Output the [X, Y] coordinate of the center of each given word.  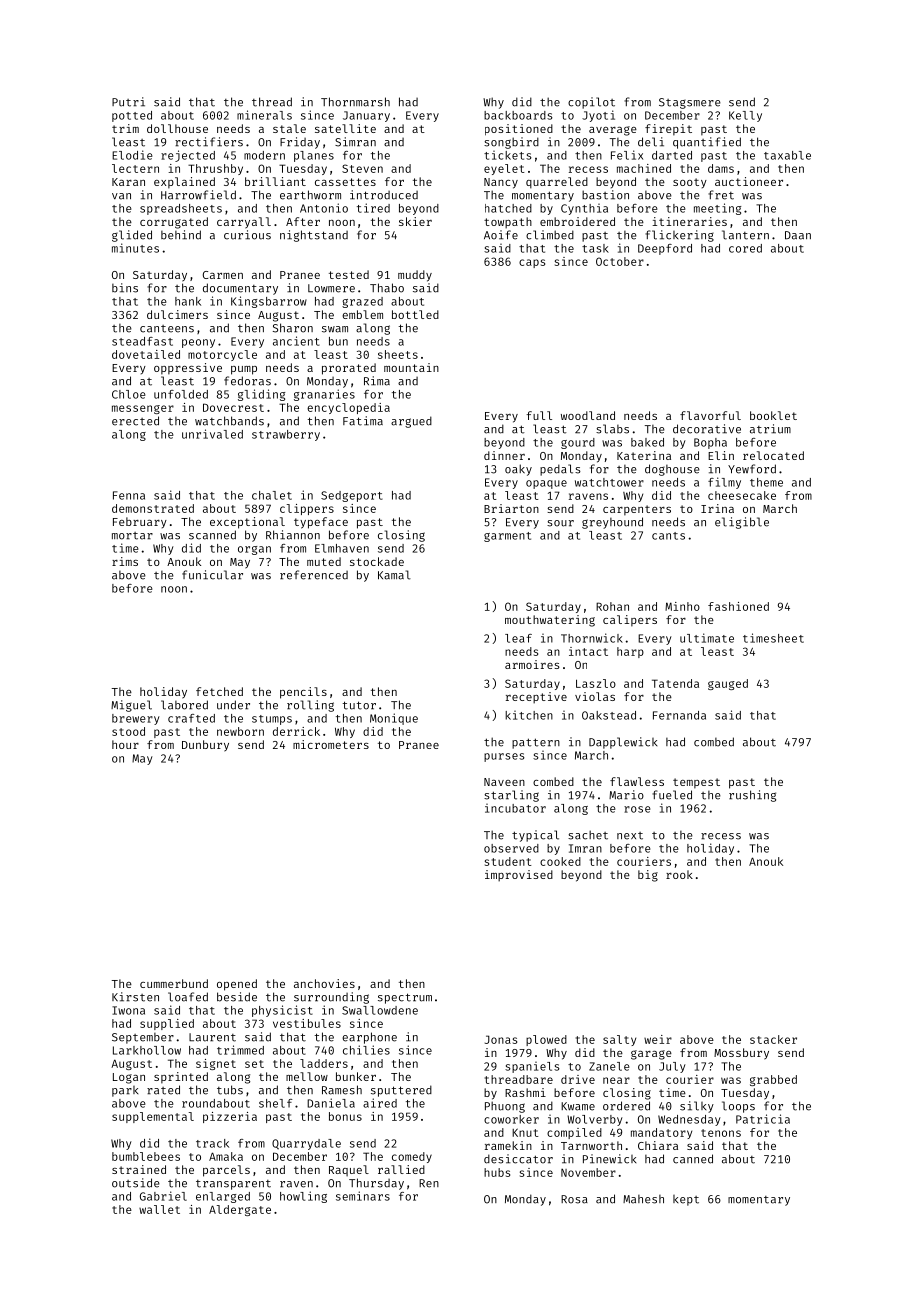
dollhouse [177, 128]
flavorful [710, 415]
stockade [377, 561]
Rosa [574, 1199]
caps [532, 263]
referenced [314, 575]
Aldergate [240, 1210]
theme [766, 482]
